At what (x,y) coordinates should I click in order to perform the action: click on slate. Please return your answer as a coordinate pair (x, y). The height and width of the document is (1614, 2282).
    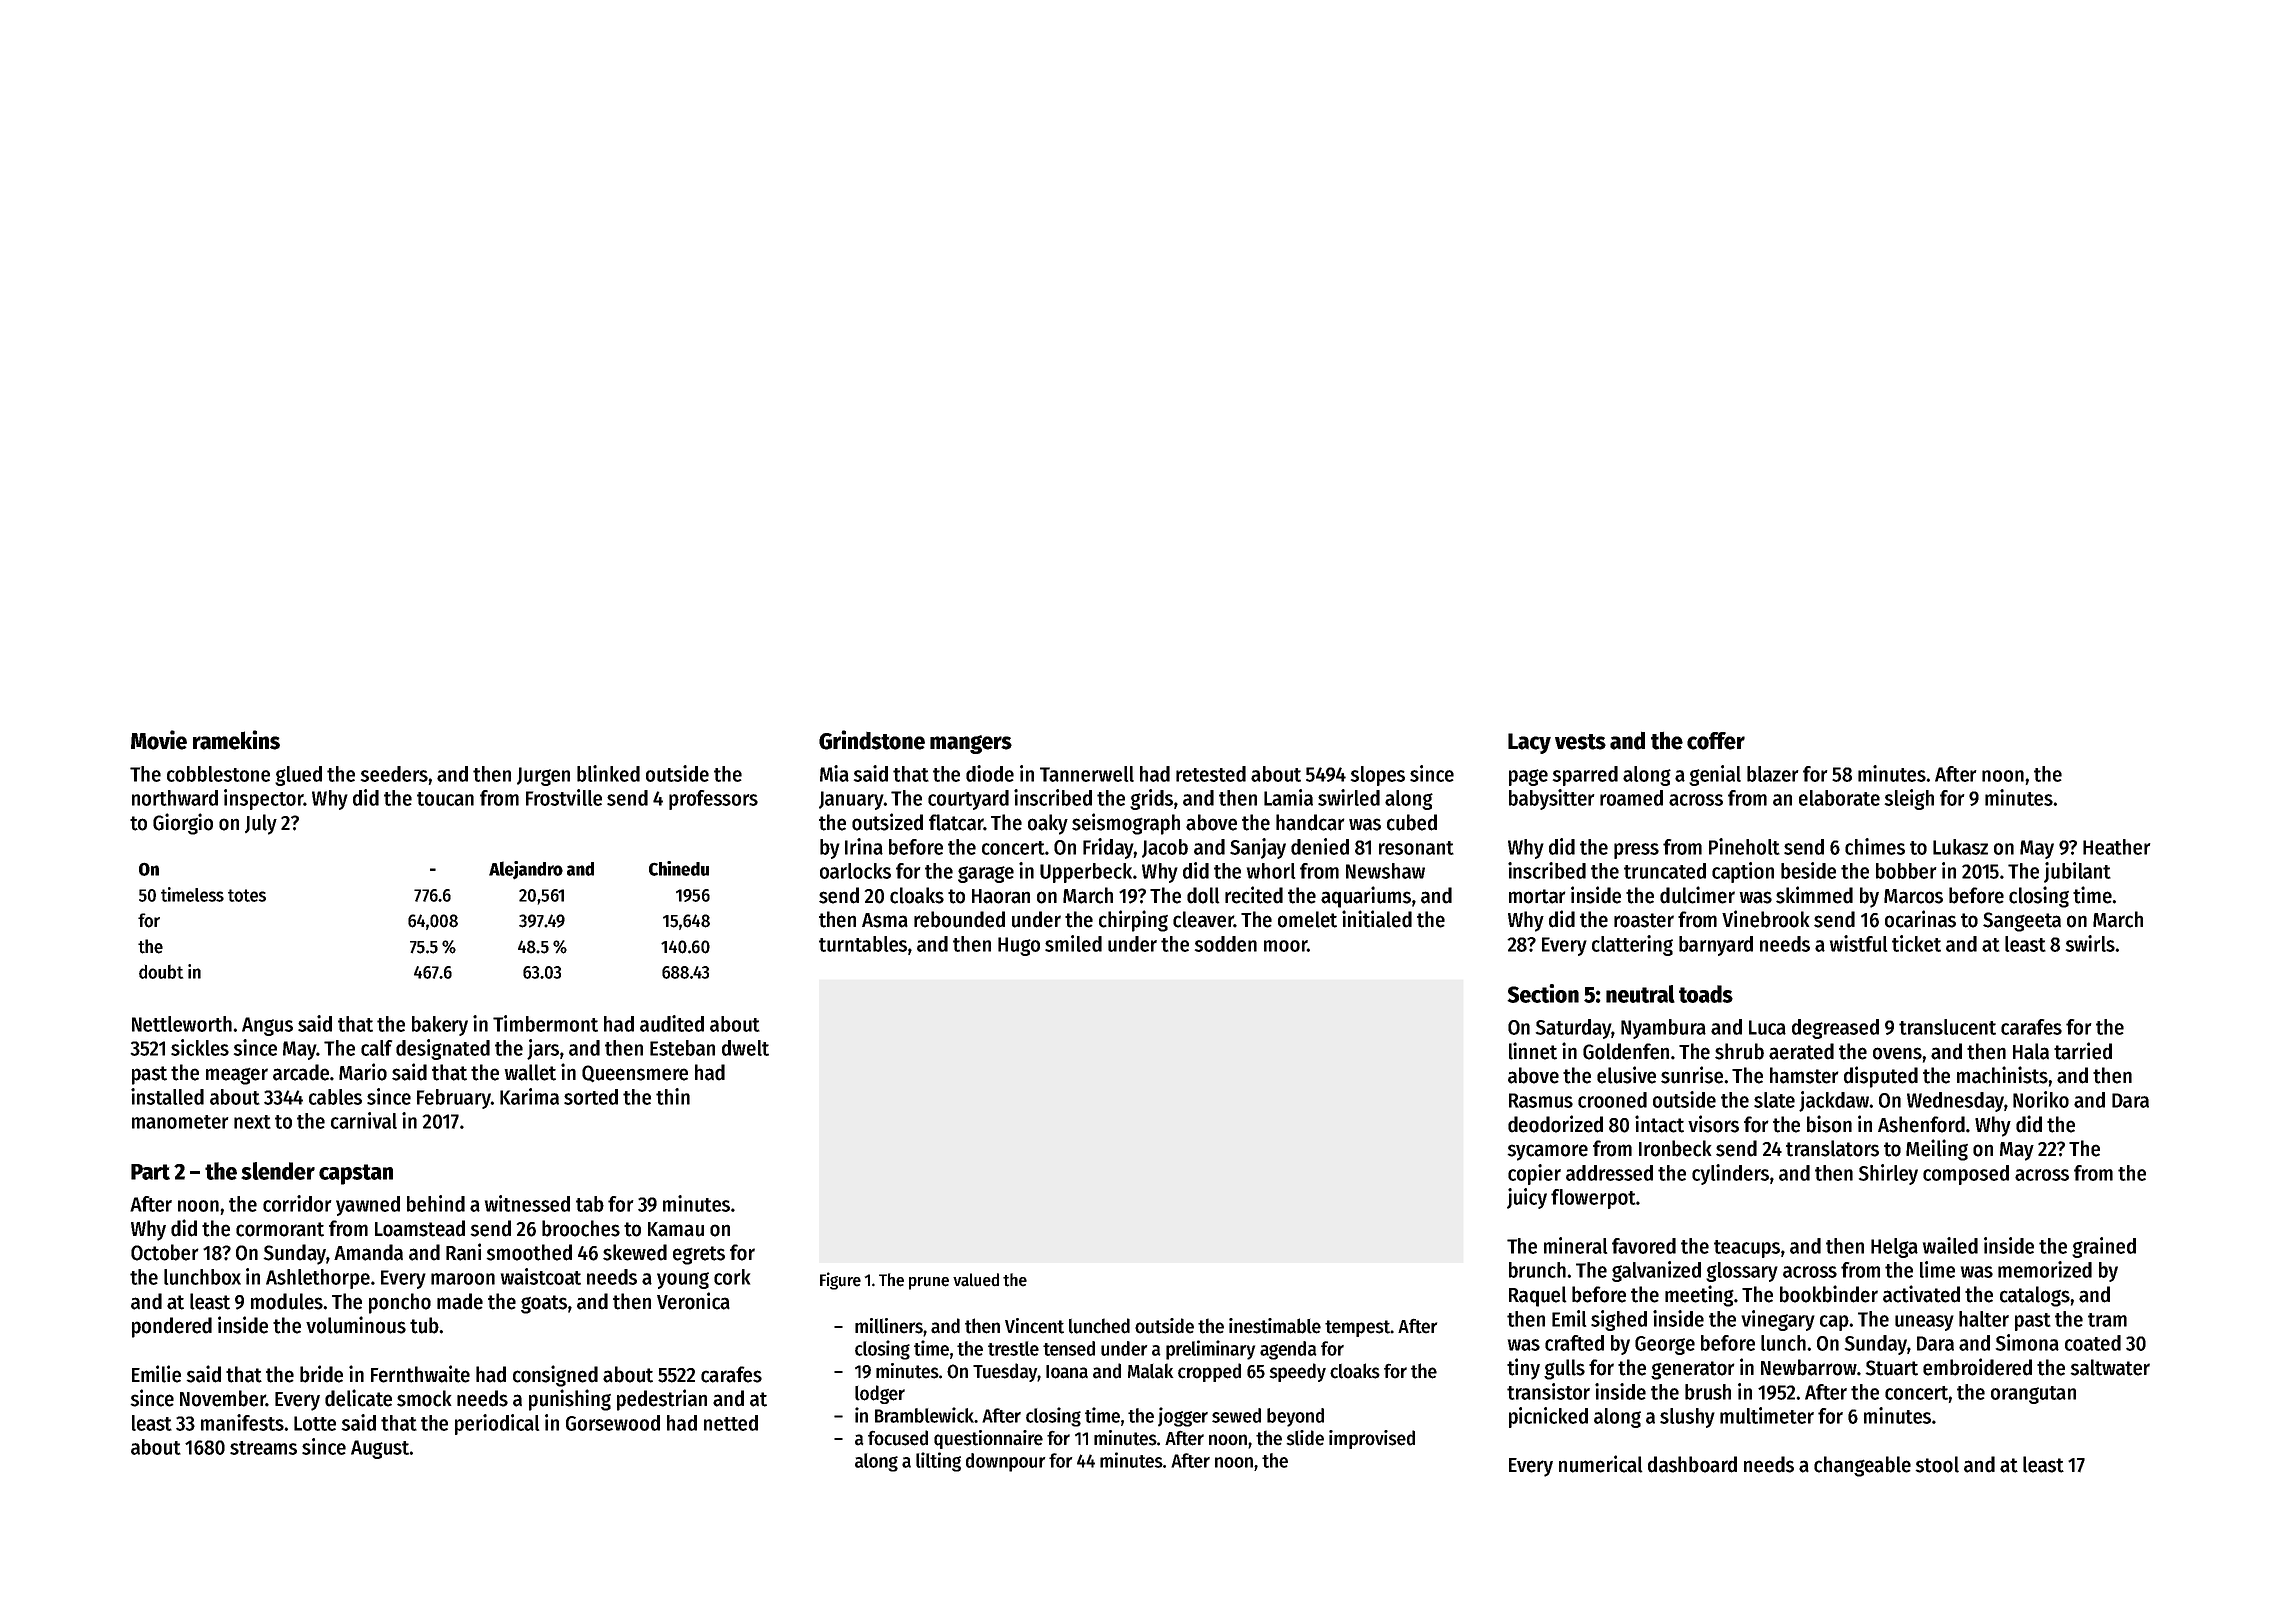
    Looking at the image, I should click on (1774, 1100).
